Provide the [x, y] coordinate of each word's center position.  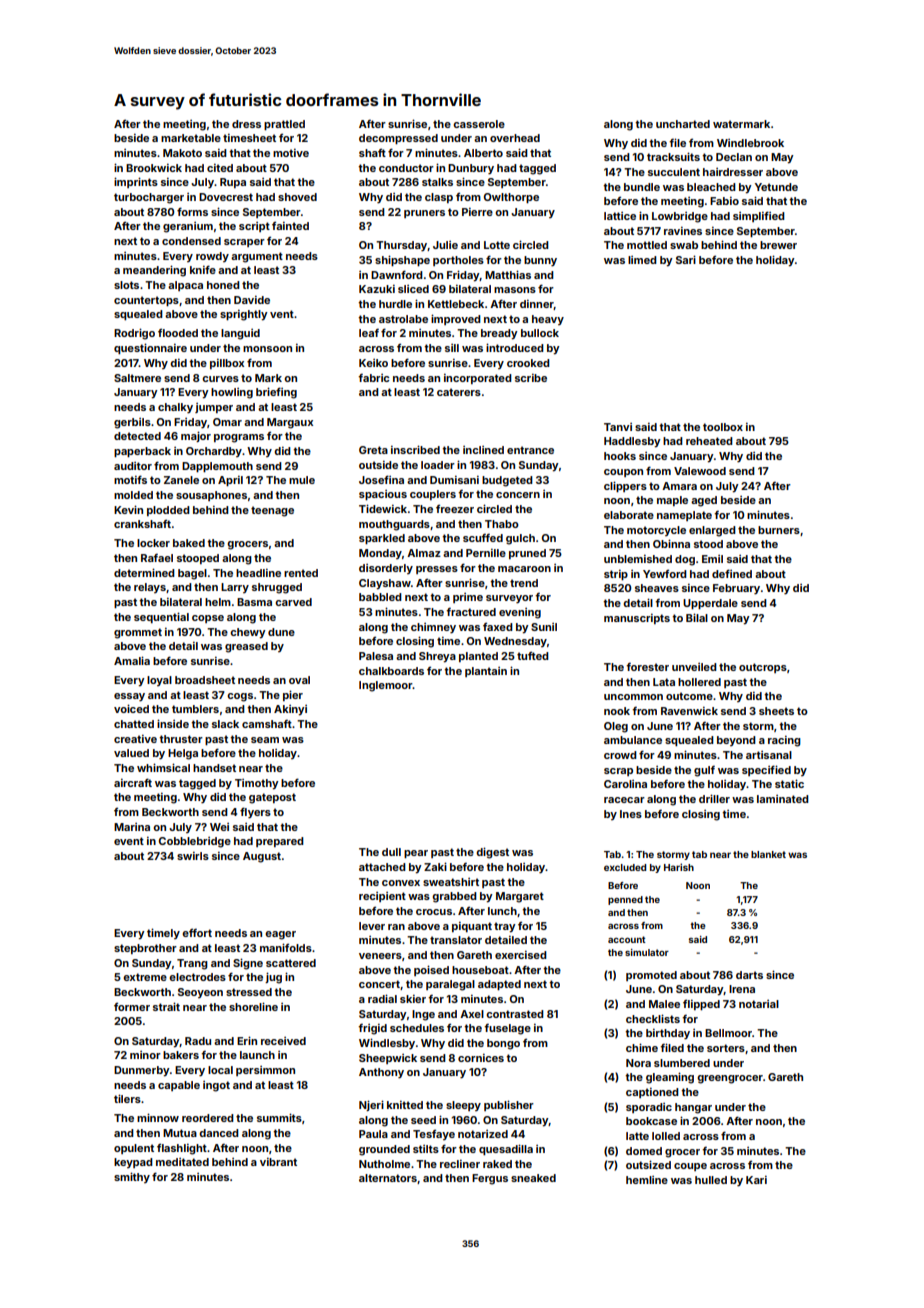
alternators [388, 1178]
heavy [548, 320]
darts [749, 975]
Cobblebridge [195, 842]
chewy [248, 633]
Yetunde [776, 187]
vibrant [278, 1162]
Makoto [182, 153]
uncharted [683, 124]
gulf [704, 771]
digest [492, 853]
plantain [486, 672]
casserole [479, 124]
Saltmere [137, 378]
